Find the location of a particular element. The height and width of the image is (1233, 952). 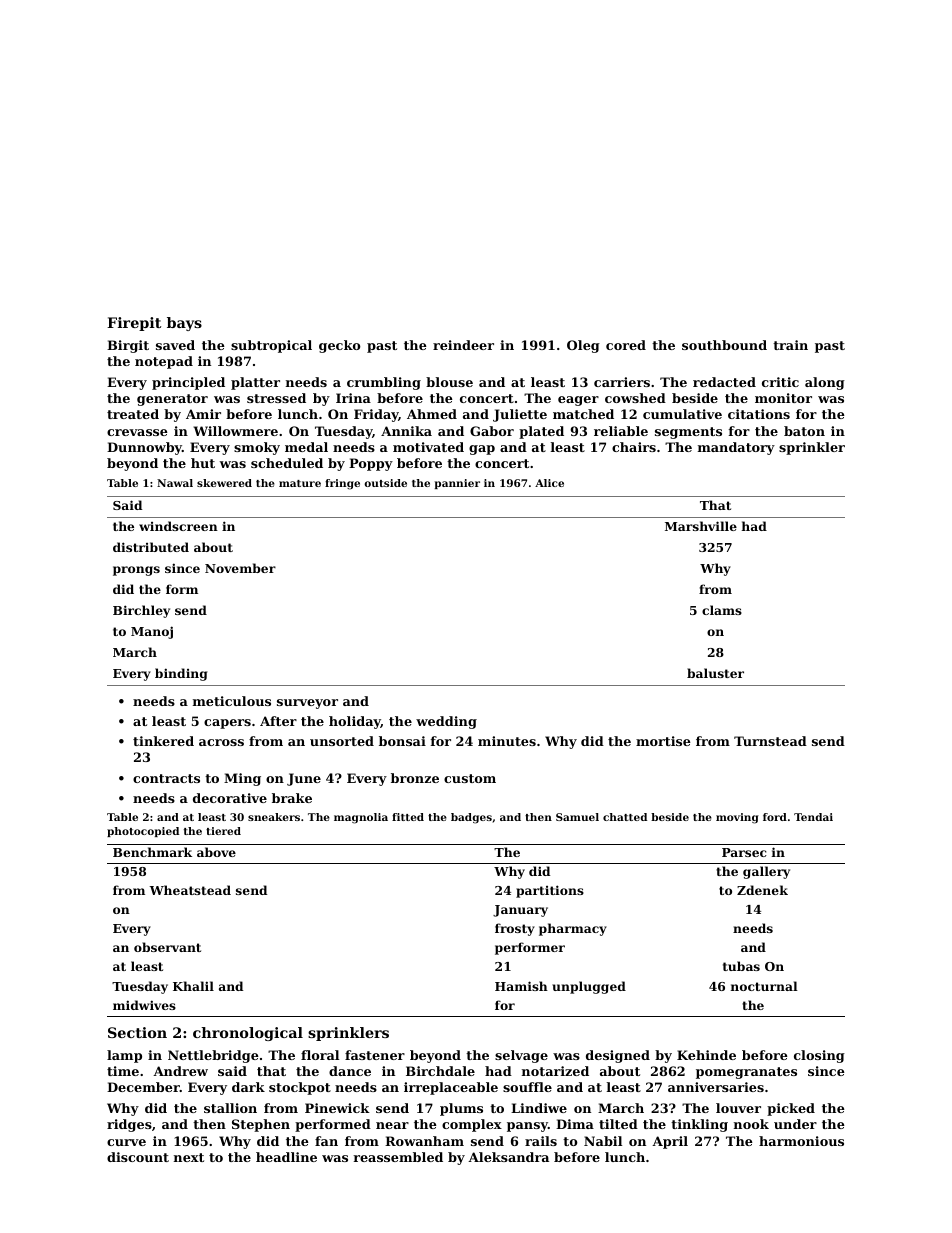

bonsai is located at coordinates (402, 741).
